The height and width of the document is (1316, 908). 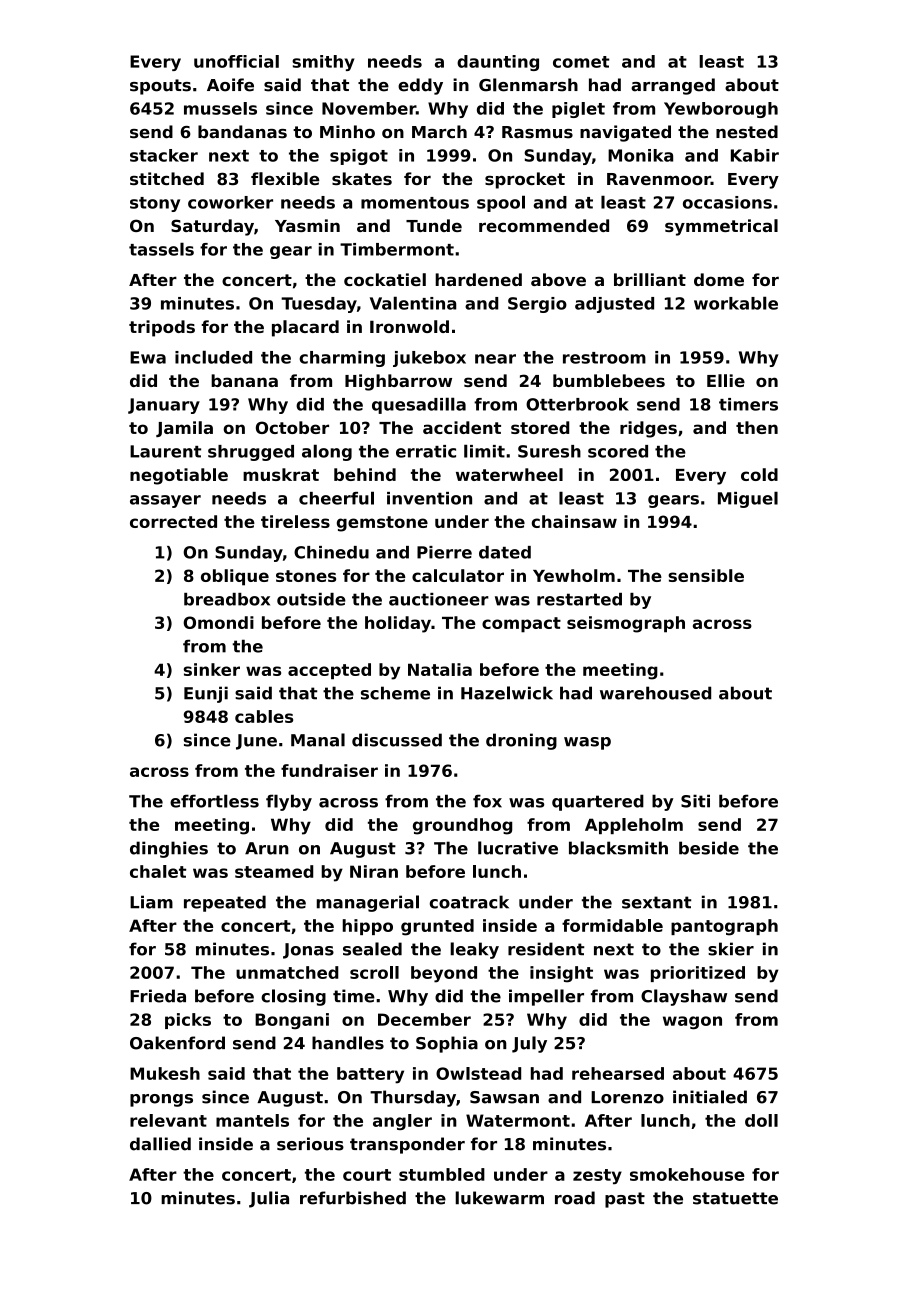 I want to click on pantograph, so click(x=724, y=927).
